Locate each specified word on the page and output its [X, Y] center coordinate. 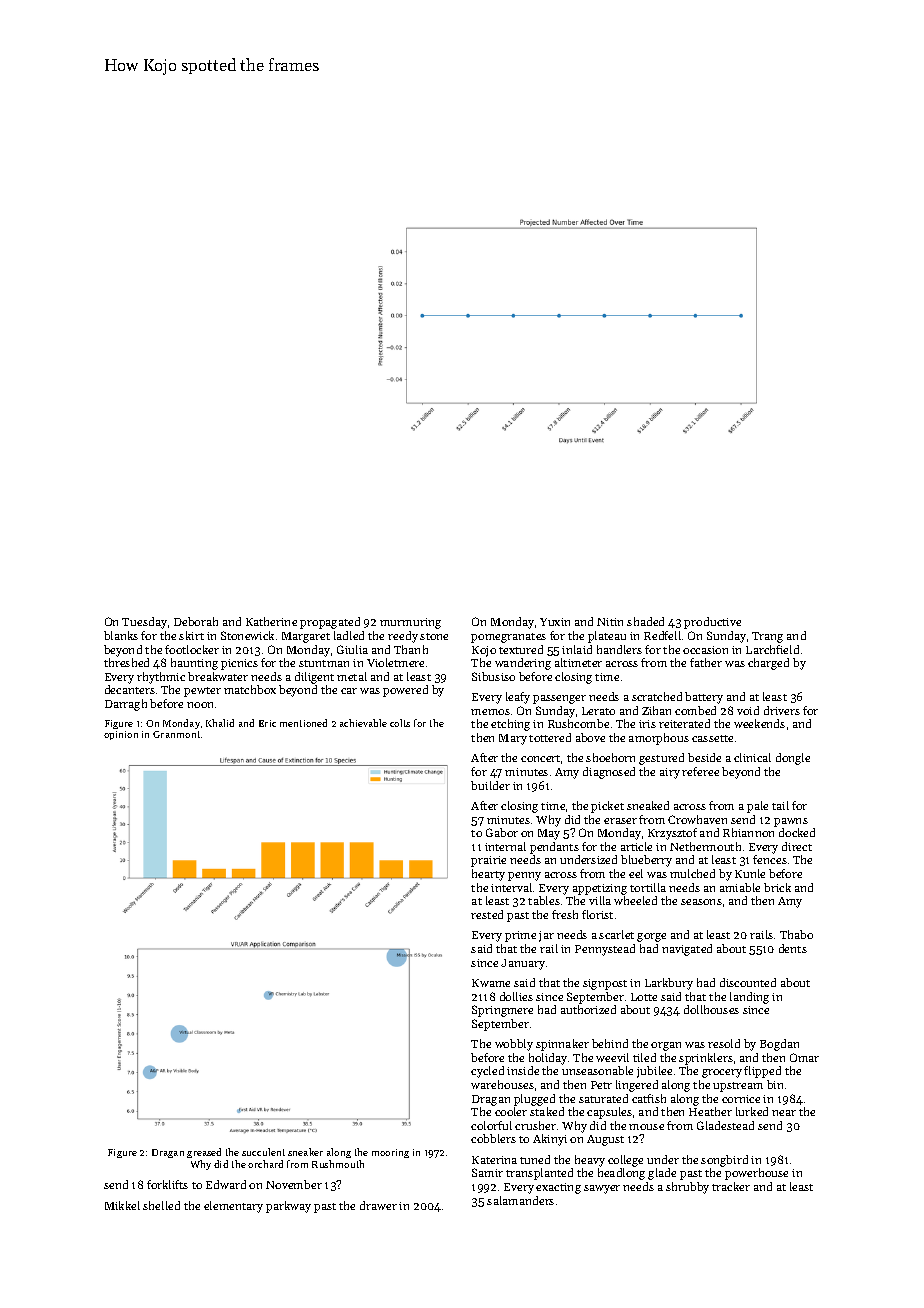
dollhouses [711, 1009]
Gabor [502, 832]
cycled [487, 1072]
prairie [488, 861]
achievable [363, 723]
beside [704, 757]
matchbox [250, 689]
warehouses [502, 1084]
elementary [233, 1207]
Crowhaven [697, 819]
